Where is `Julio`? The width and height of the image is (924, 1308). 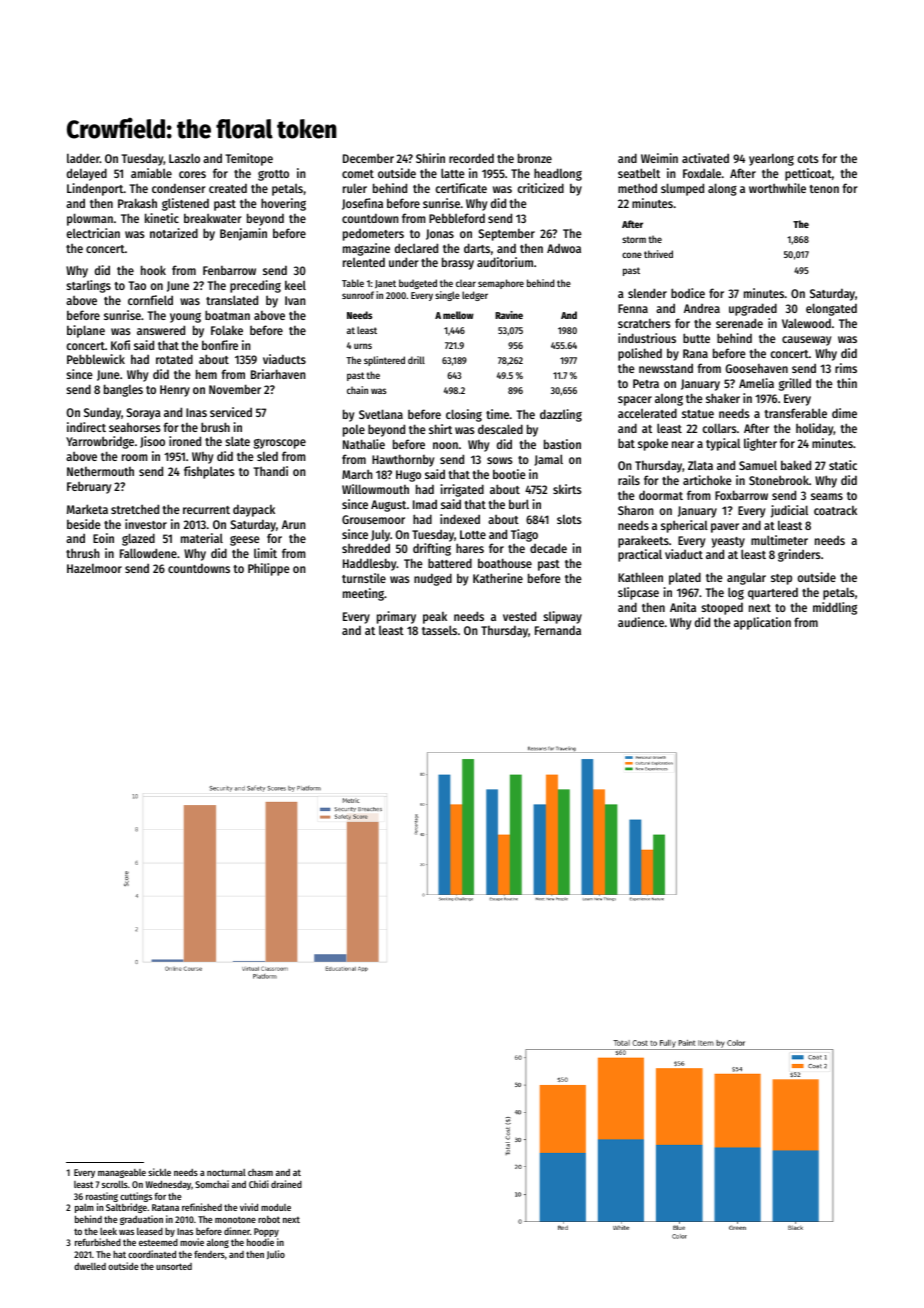
Julio is located at coordinates (276, 1255).
